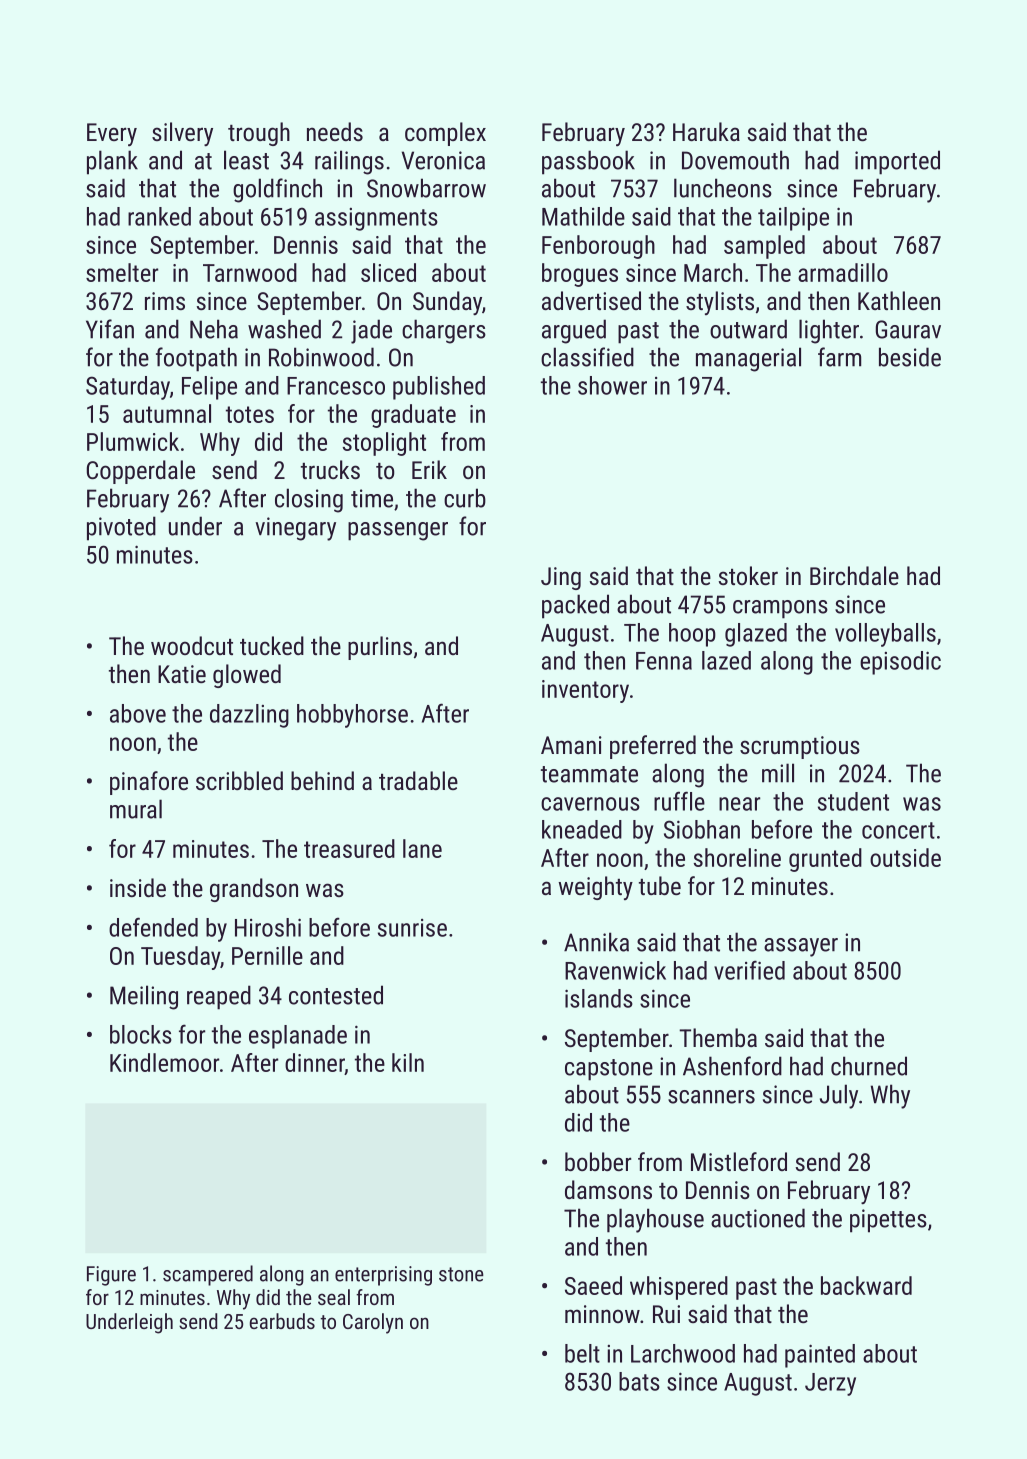  I want to click on behind, so click(322, 780).
